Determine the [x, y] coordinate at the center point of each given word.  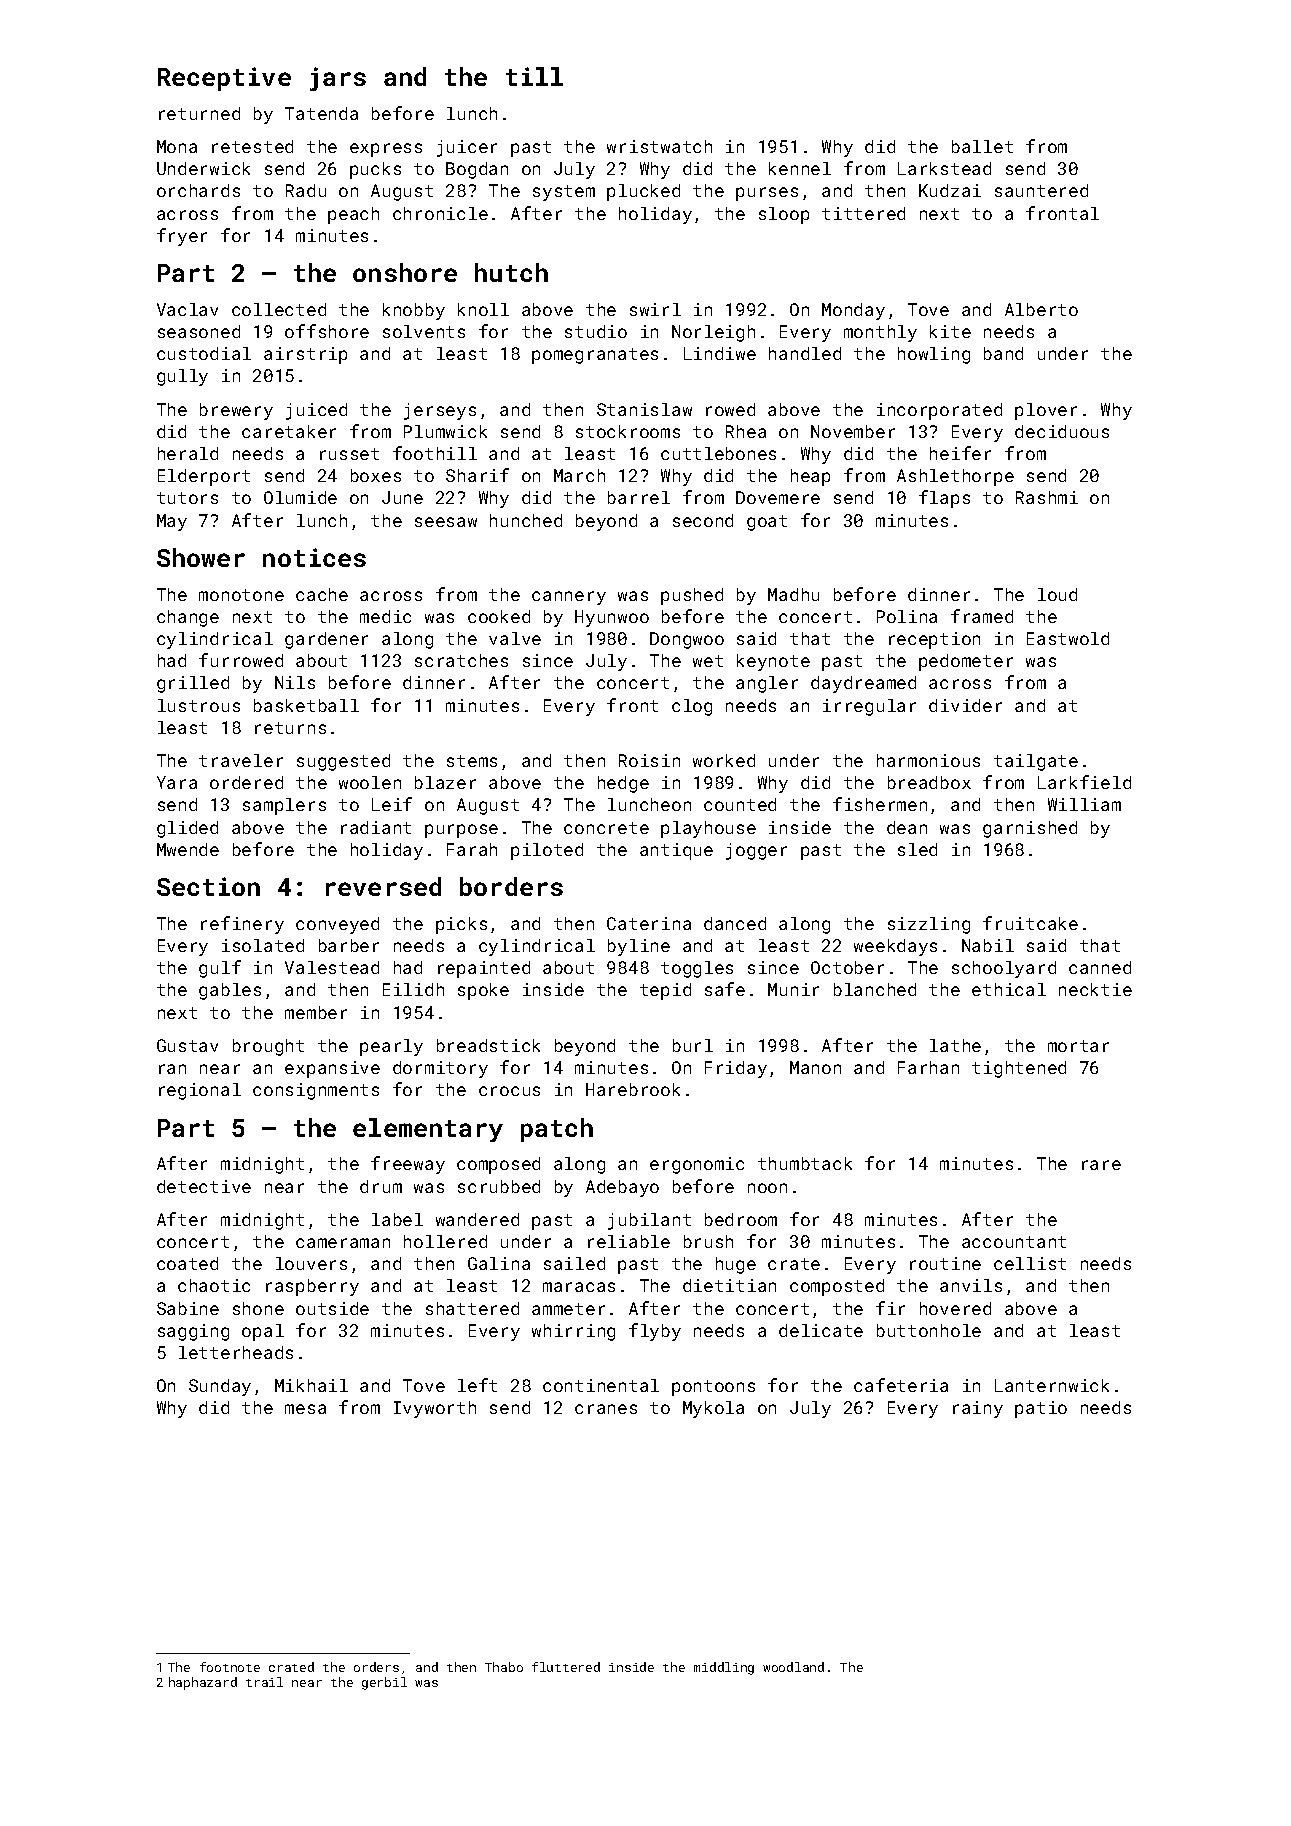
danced [735, 923]
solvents [424, 331]
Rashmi [1047, 497]
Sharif [477, 475]
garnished [1030, 829]
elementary [428, 1130]
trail [264, 1682]
